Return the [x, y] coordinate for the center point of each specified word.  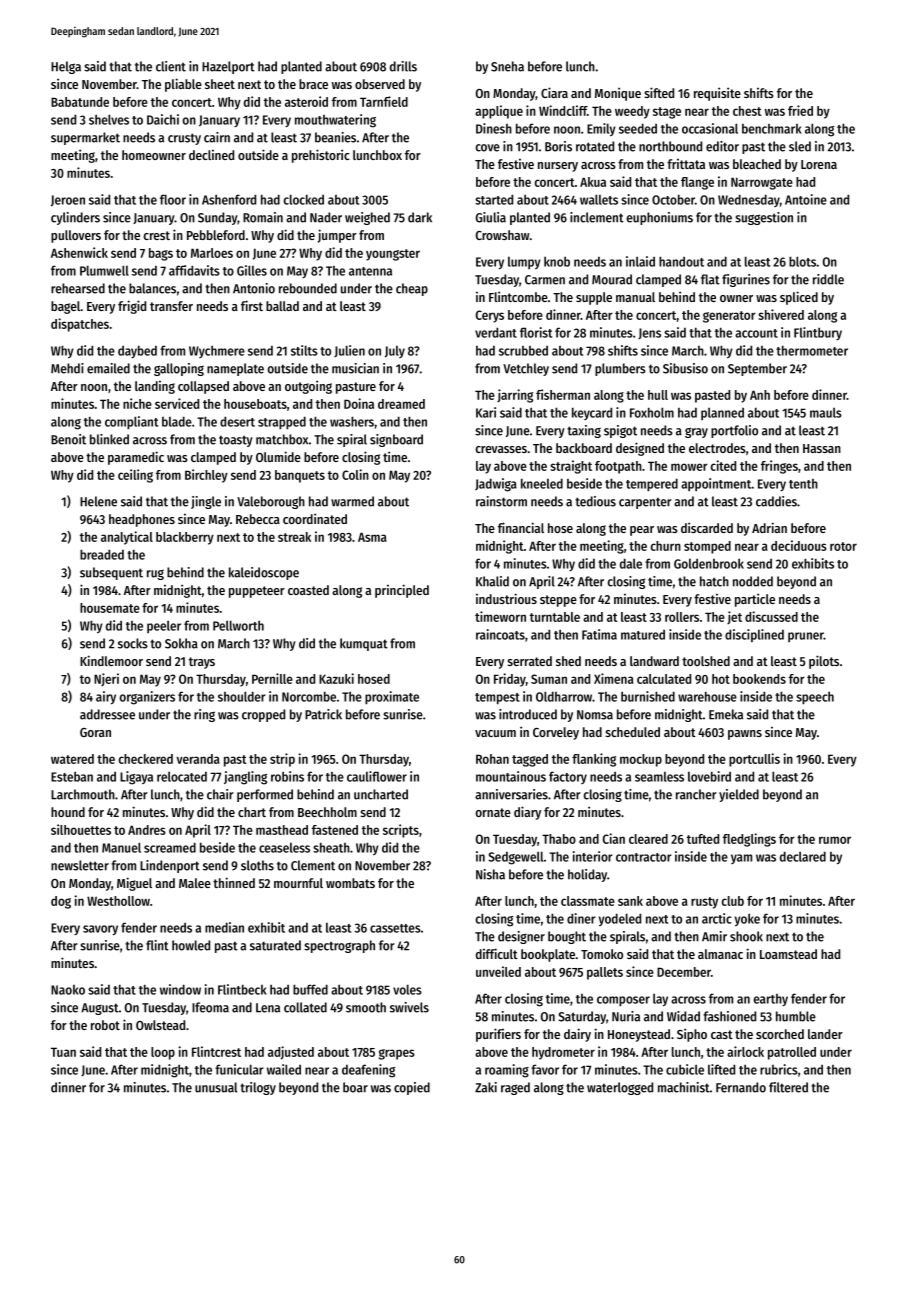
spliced [799, 298]
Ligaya [136, 778]
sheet [220, 84]
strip [282, 760]
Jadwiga [496, 485]
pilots [824, 662]
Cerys [490, 316]
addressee [107, 714]
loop [163, 1053]
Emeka [726, 714]
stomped [707, 547]
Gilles [252, 270]
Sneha [507, 66]
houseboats [255, 404]
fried [800, 110]
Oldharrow [564, 696]
